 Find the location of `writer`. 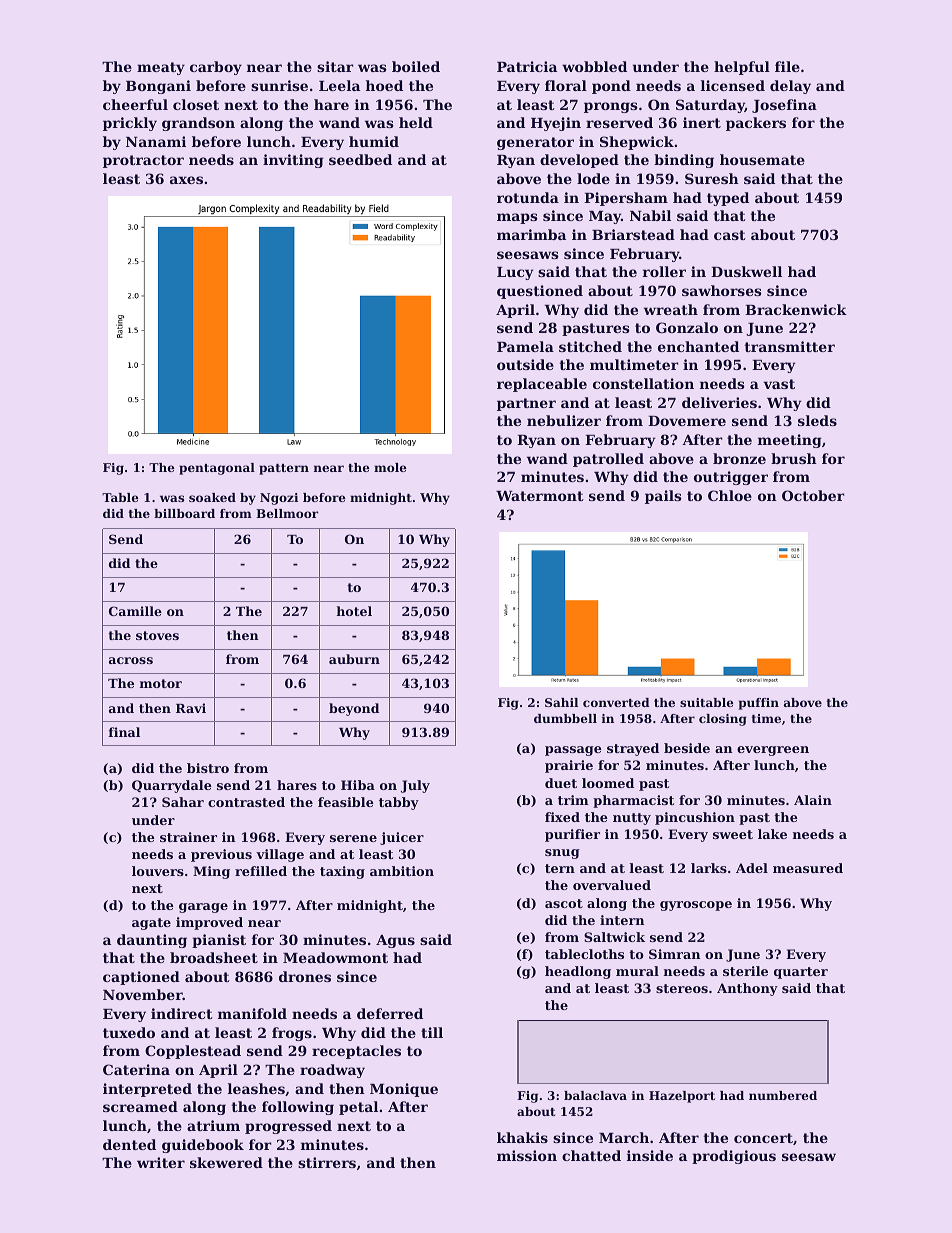

writer is located at coordinates (161, 1162).
